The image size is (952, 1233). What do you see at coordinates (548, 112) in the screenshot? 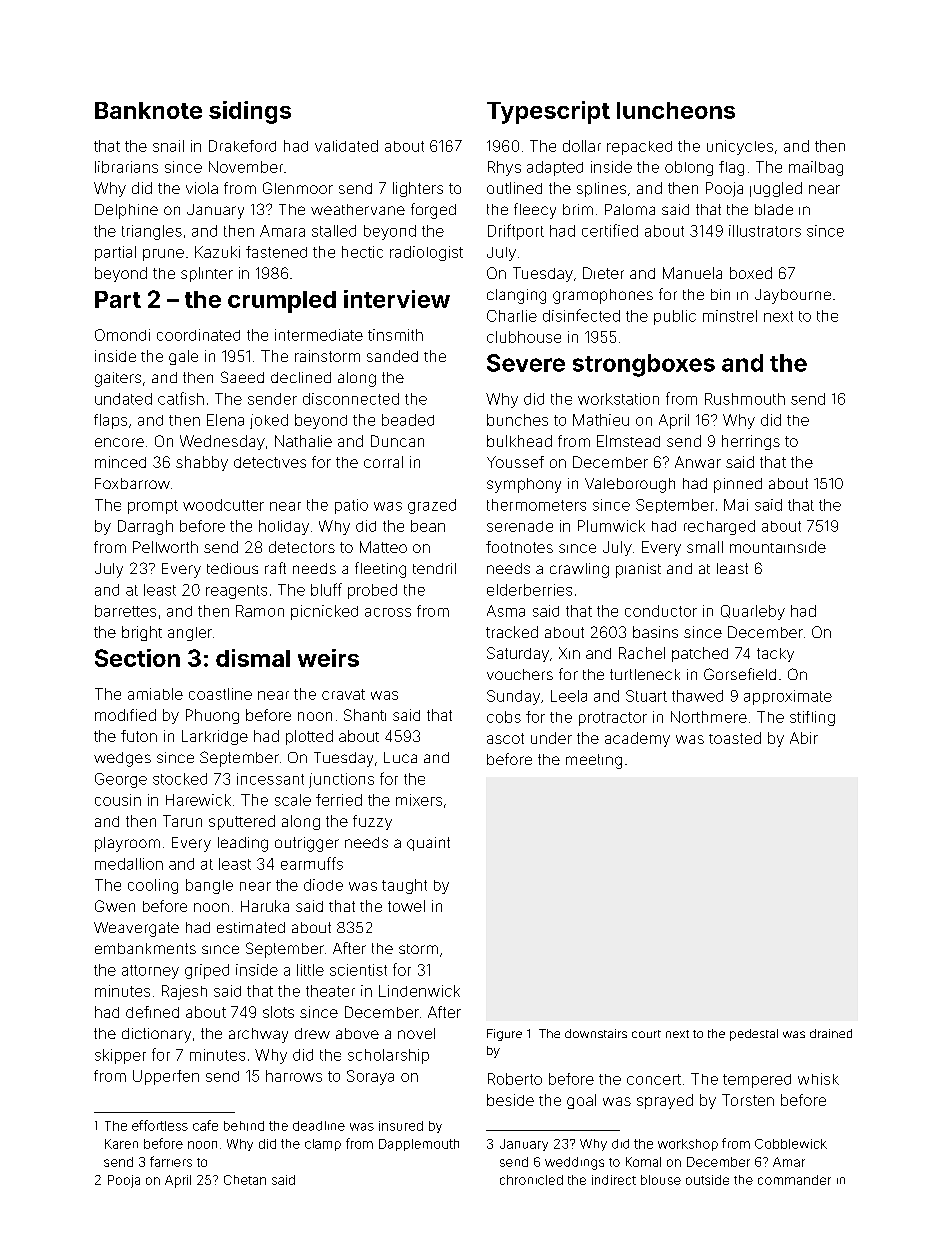
I see `Typescript` at bounding box center [548, 112].
